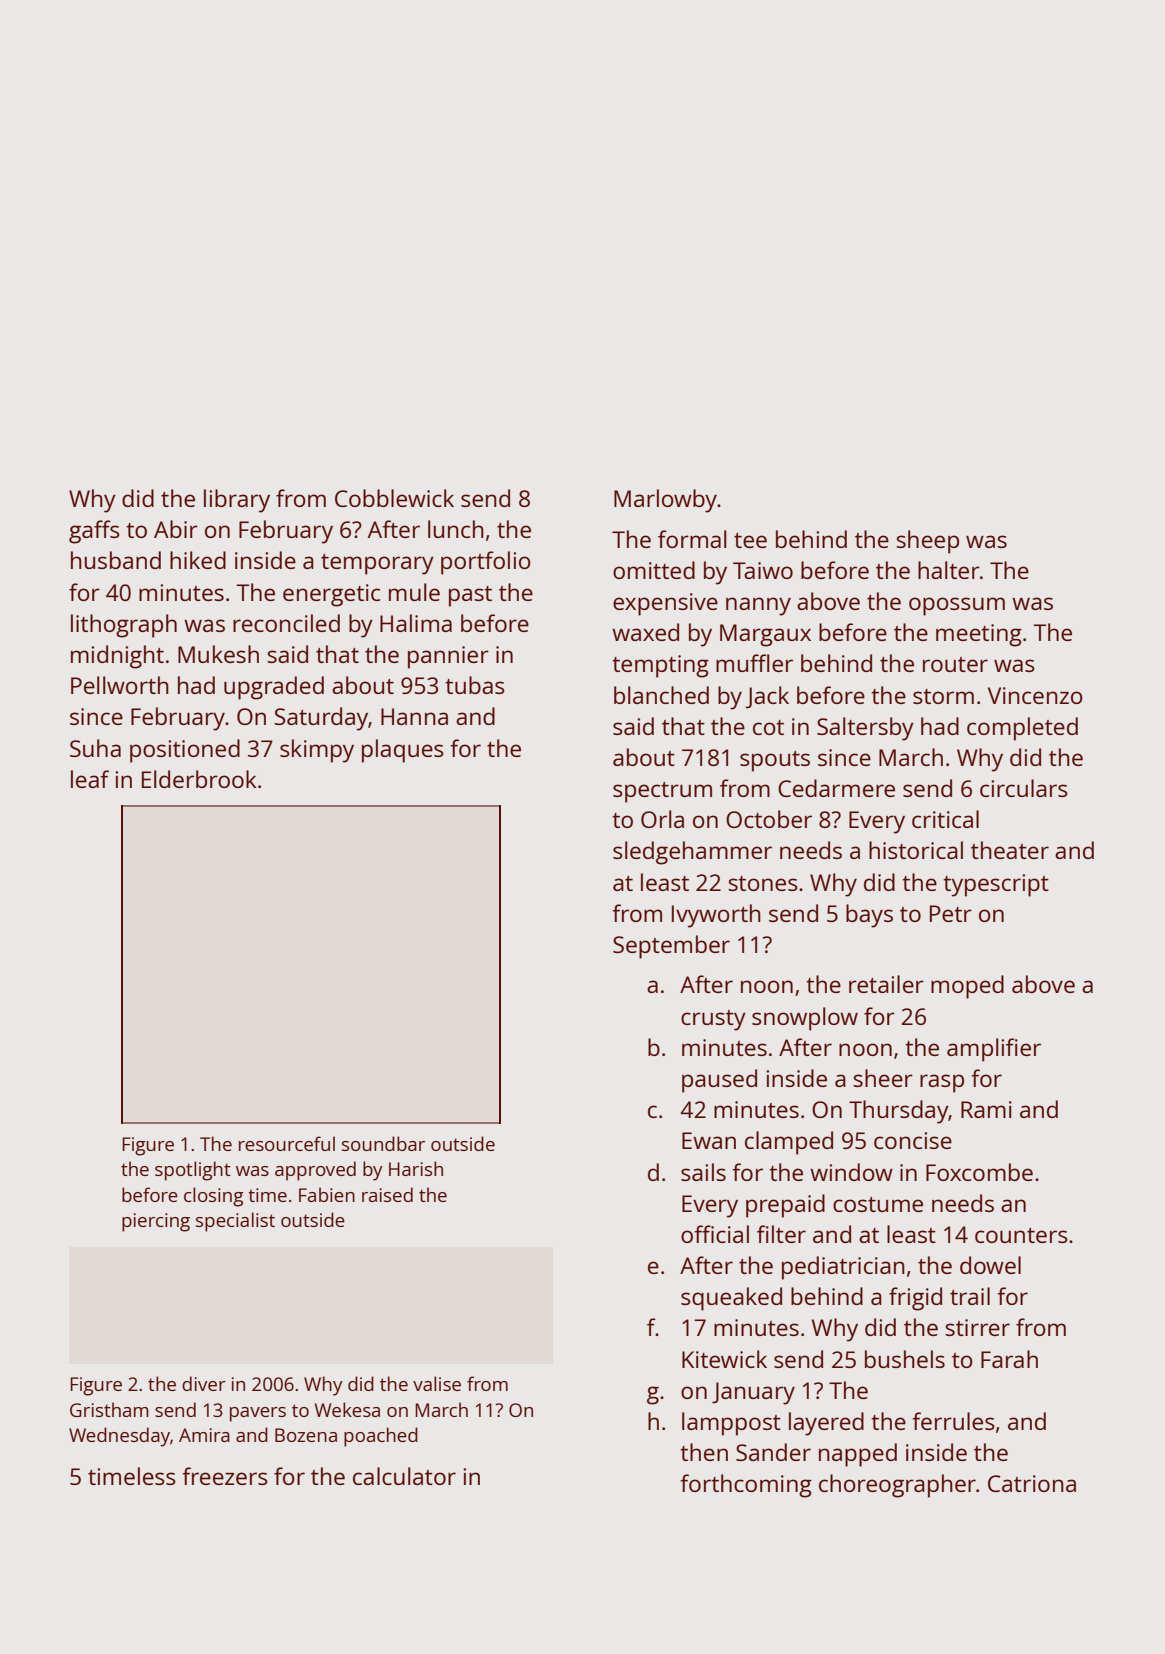 The image size is (1165, 1654). I want to click on freezers, so click(225, 1476).
